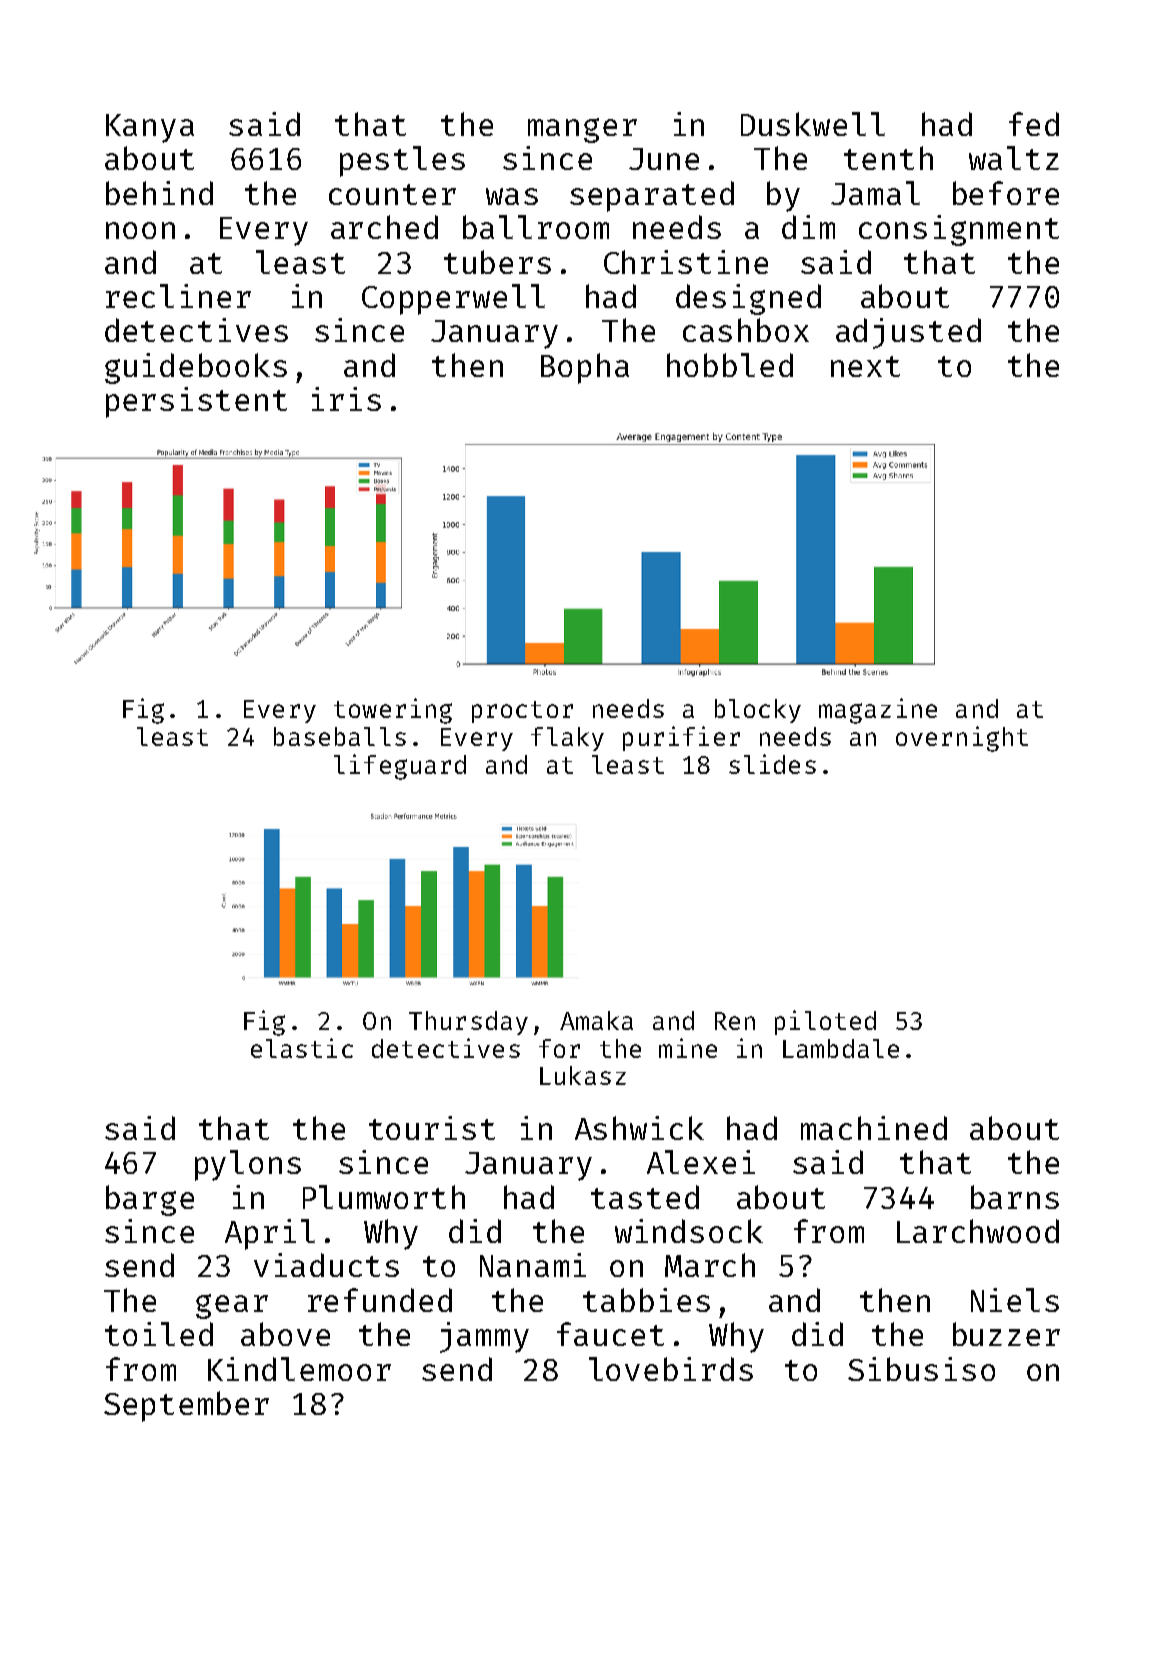  Describe the element at coordinates (400, 767) in the screenshot. I see `lifeguard` at that location.
